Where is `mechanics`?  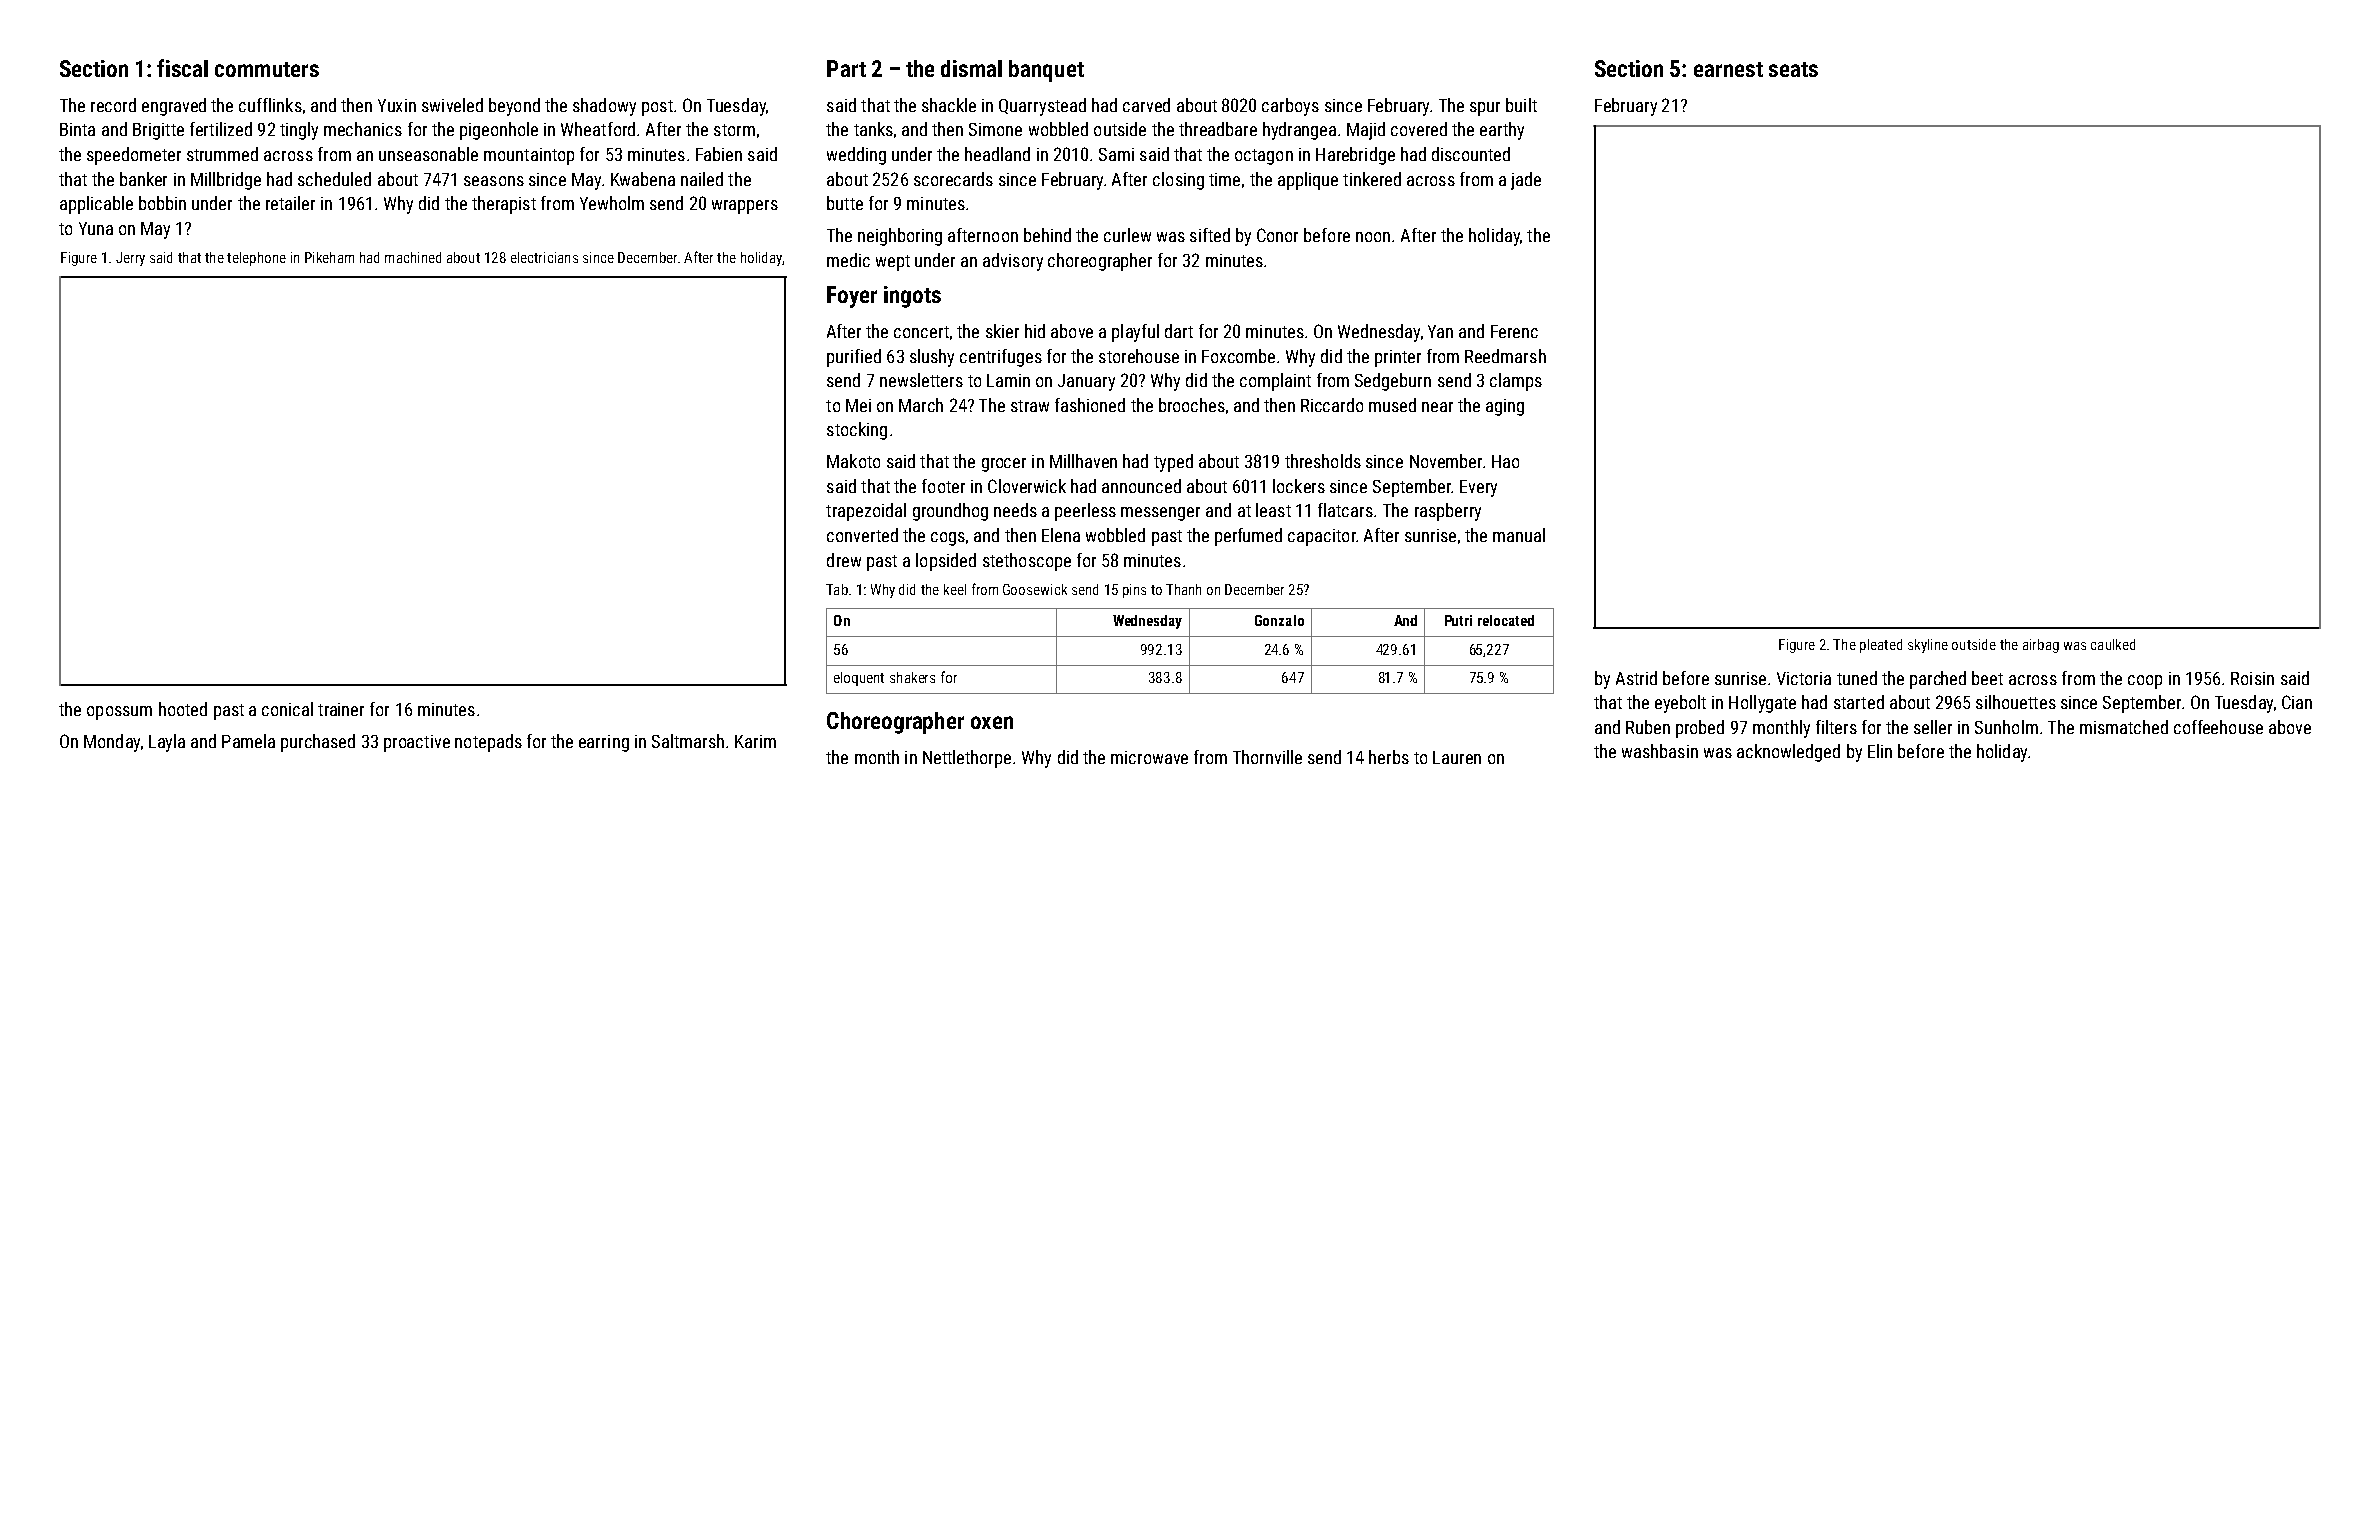
mechanics is located at coordinates (363, 129).
